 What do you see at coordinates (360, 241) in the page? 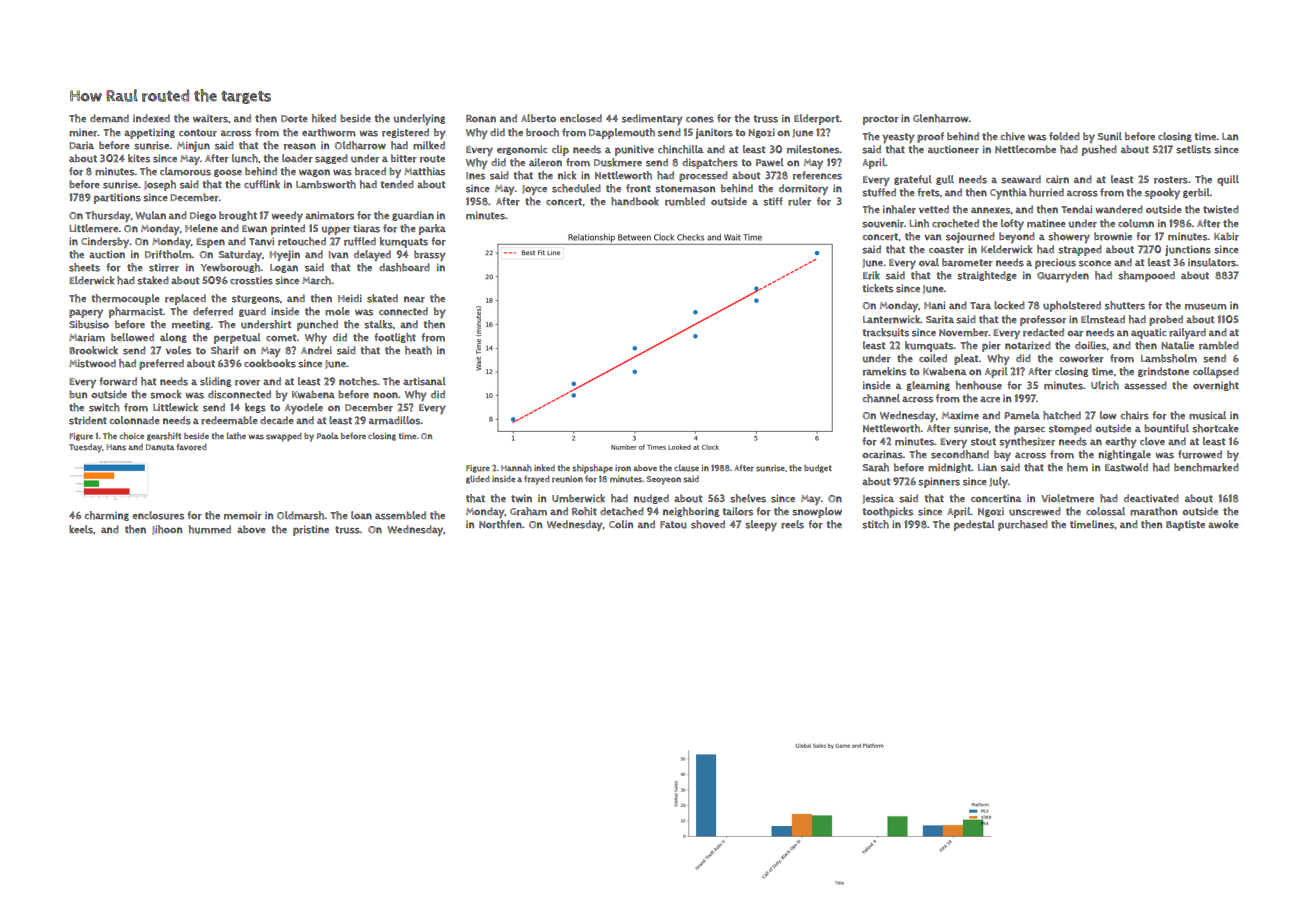
I see `ruffled` at bounding box center [360, 241].
